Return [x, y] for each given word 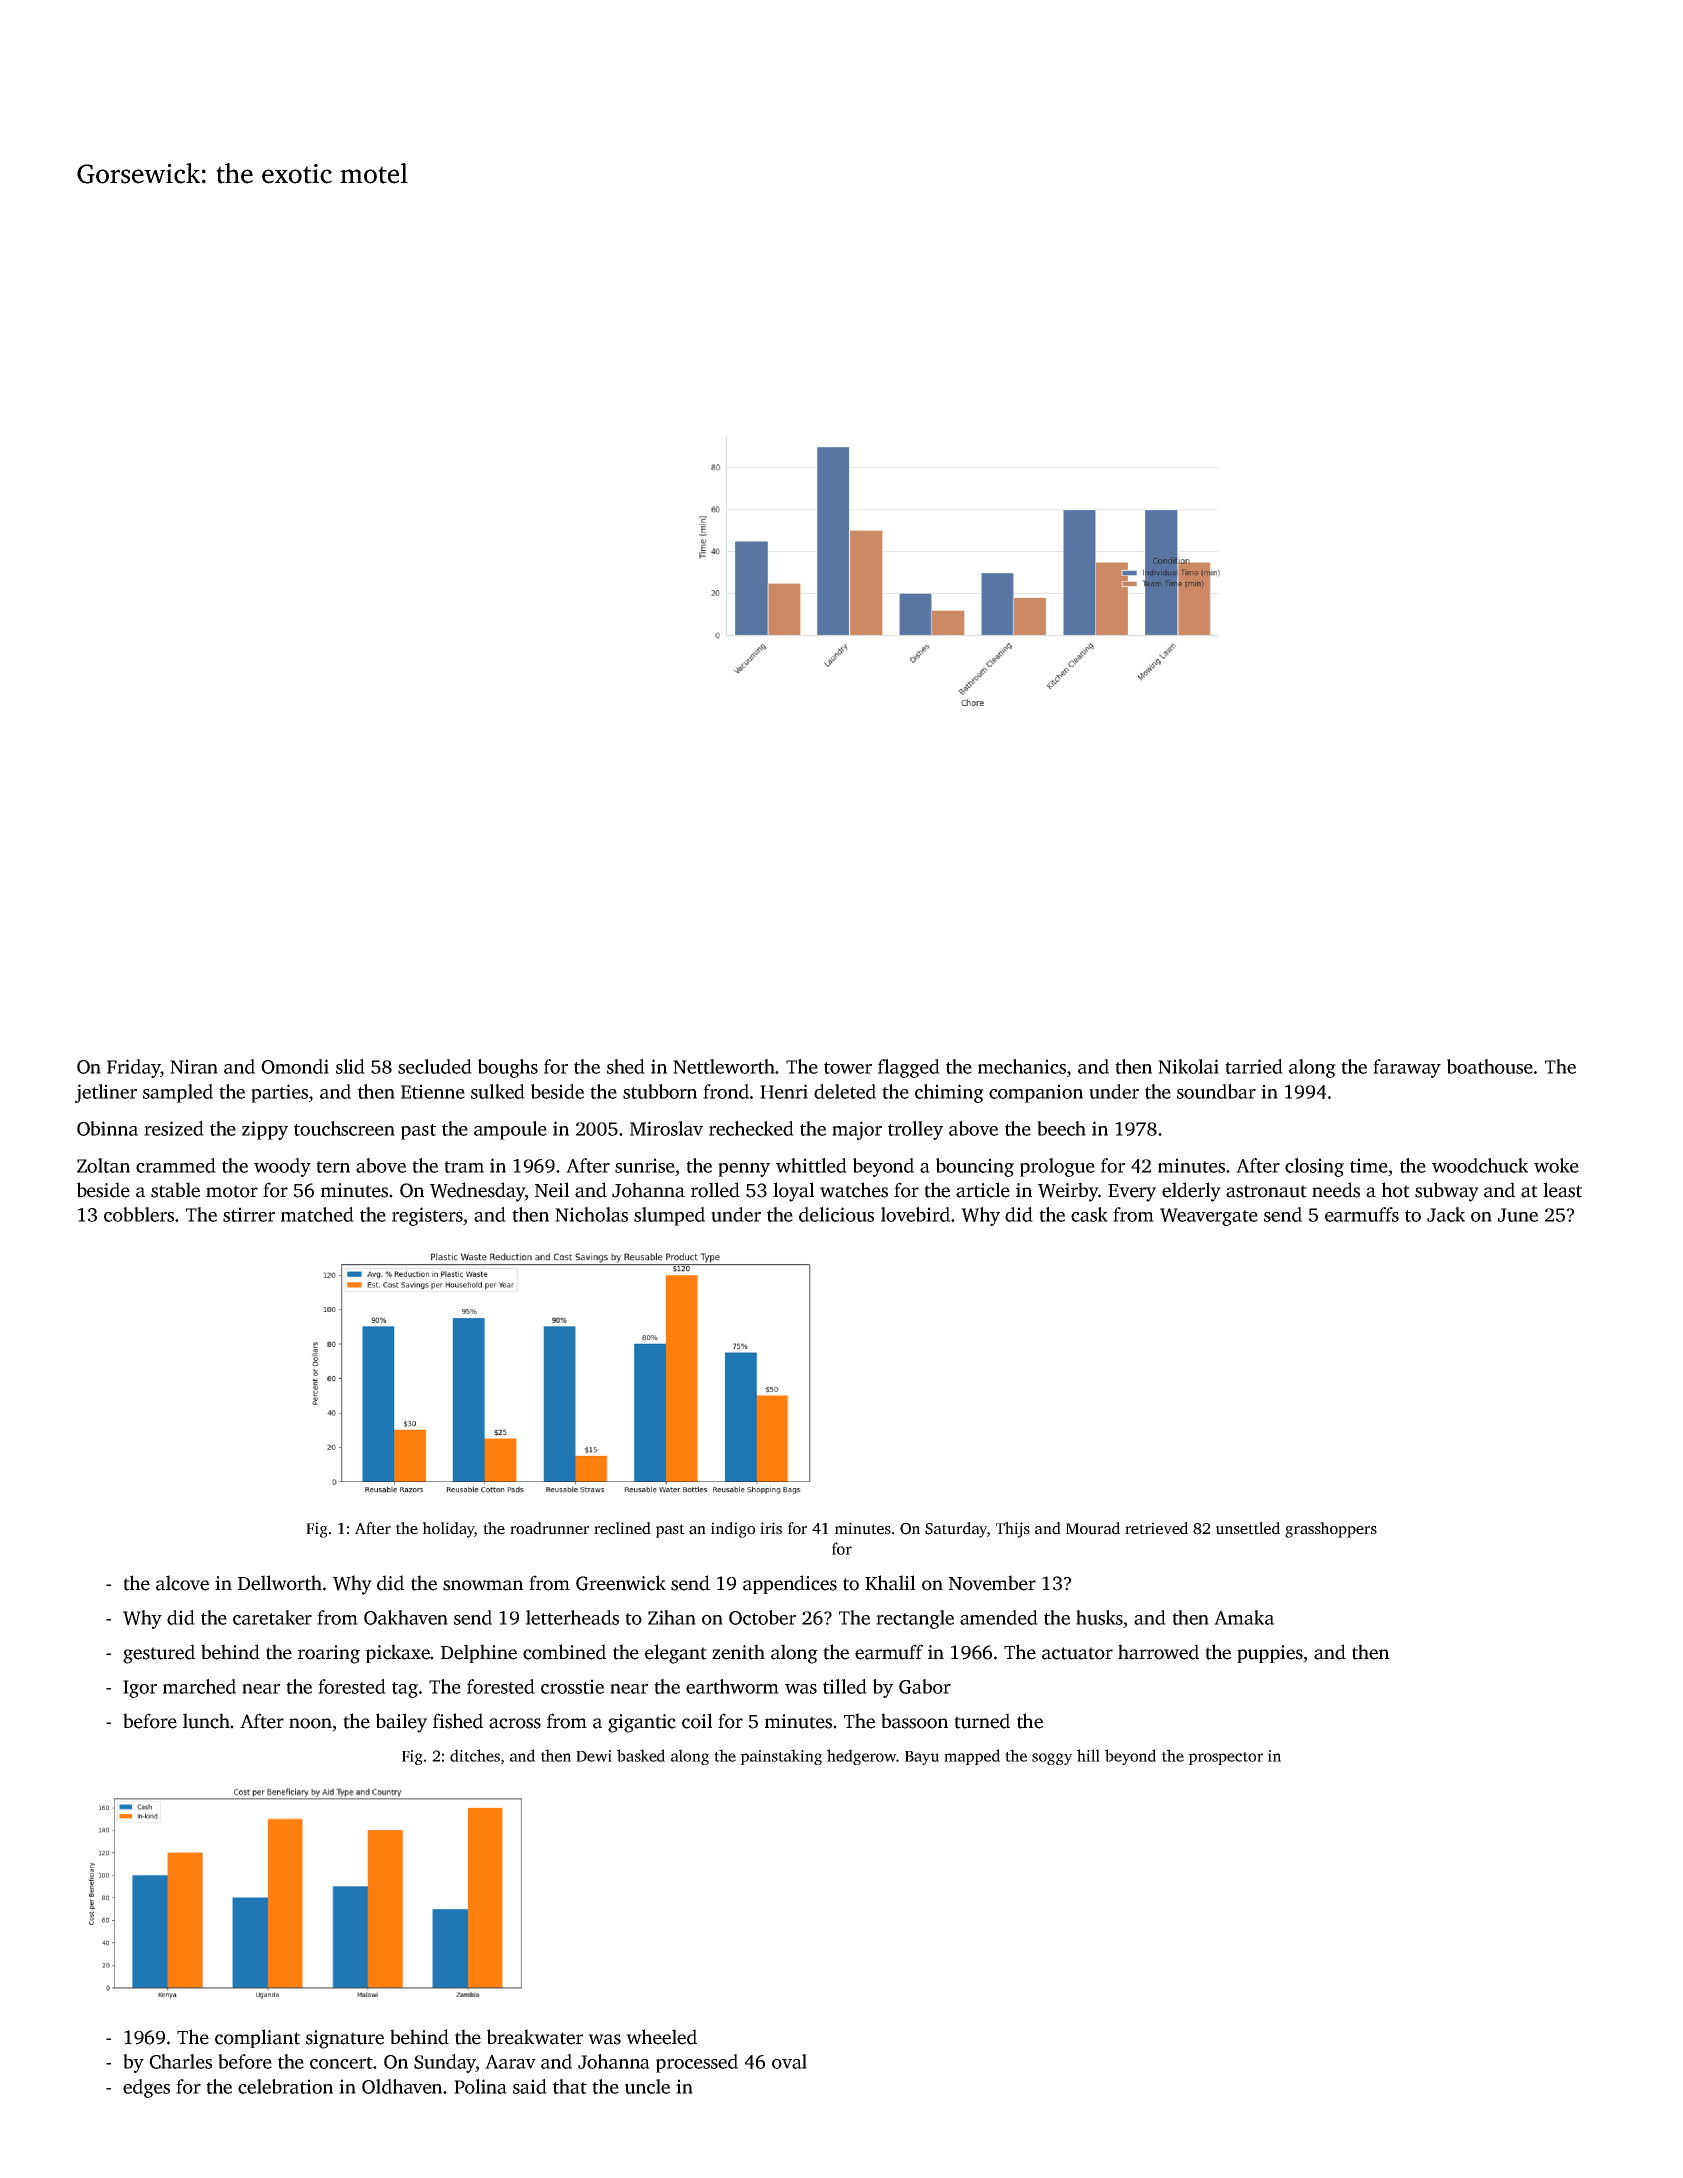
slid [350, 1066]
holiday [448, 1530]
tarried [1254, 1066]
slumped [669, 1216]
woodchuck [1480, 1165]
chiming [949, 1093]
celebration [285, 2086]
